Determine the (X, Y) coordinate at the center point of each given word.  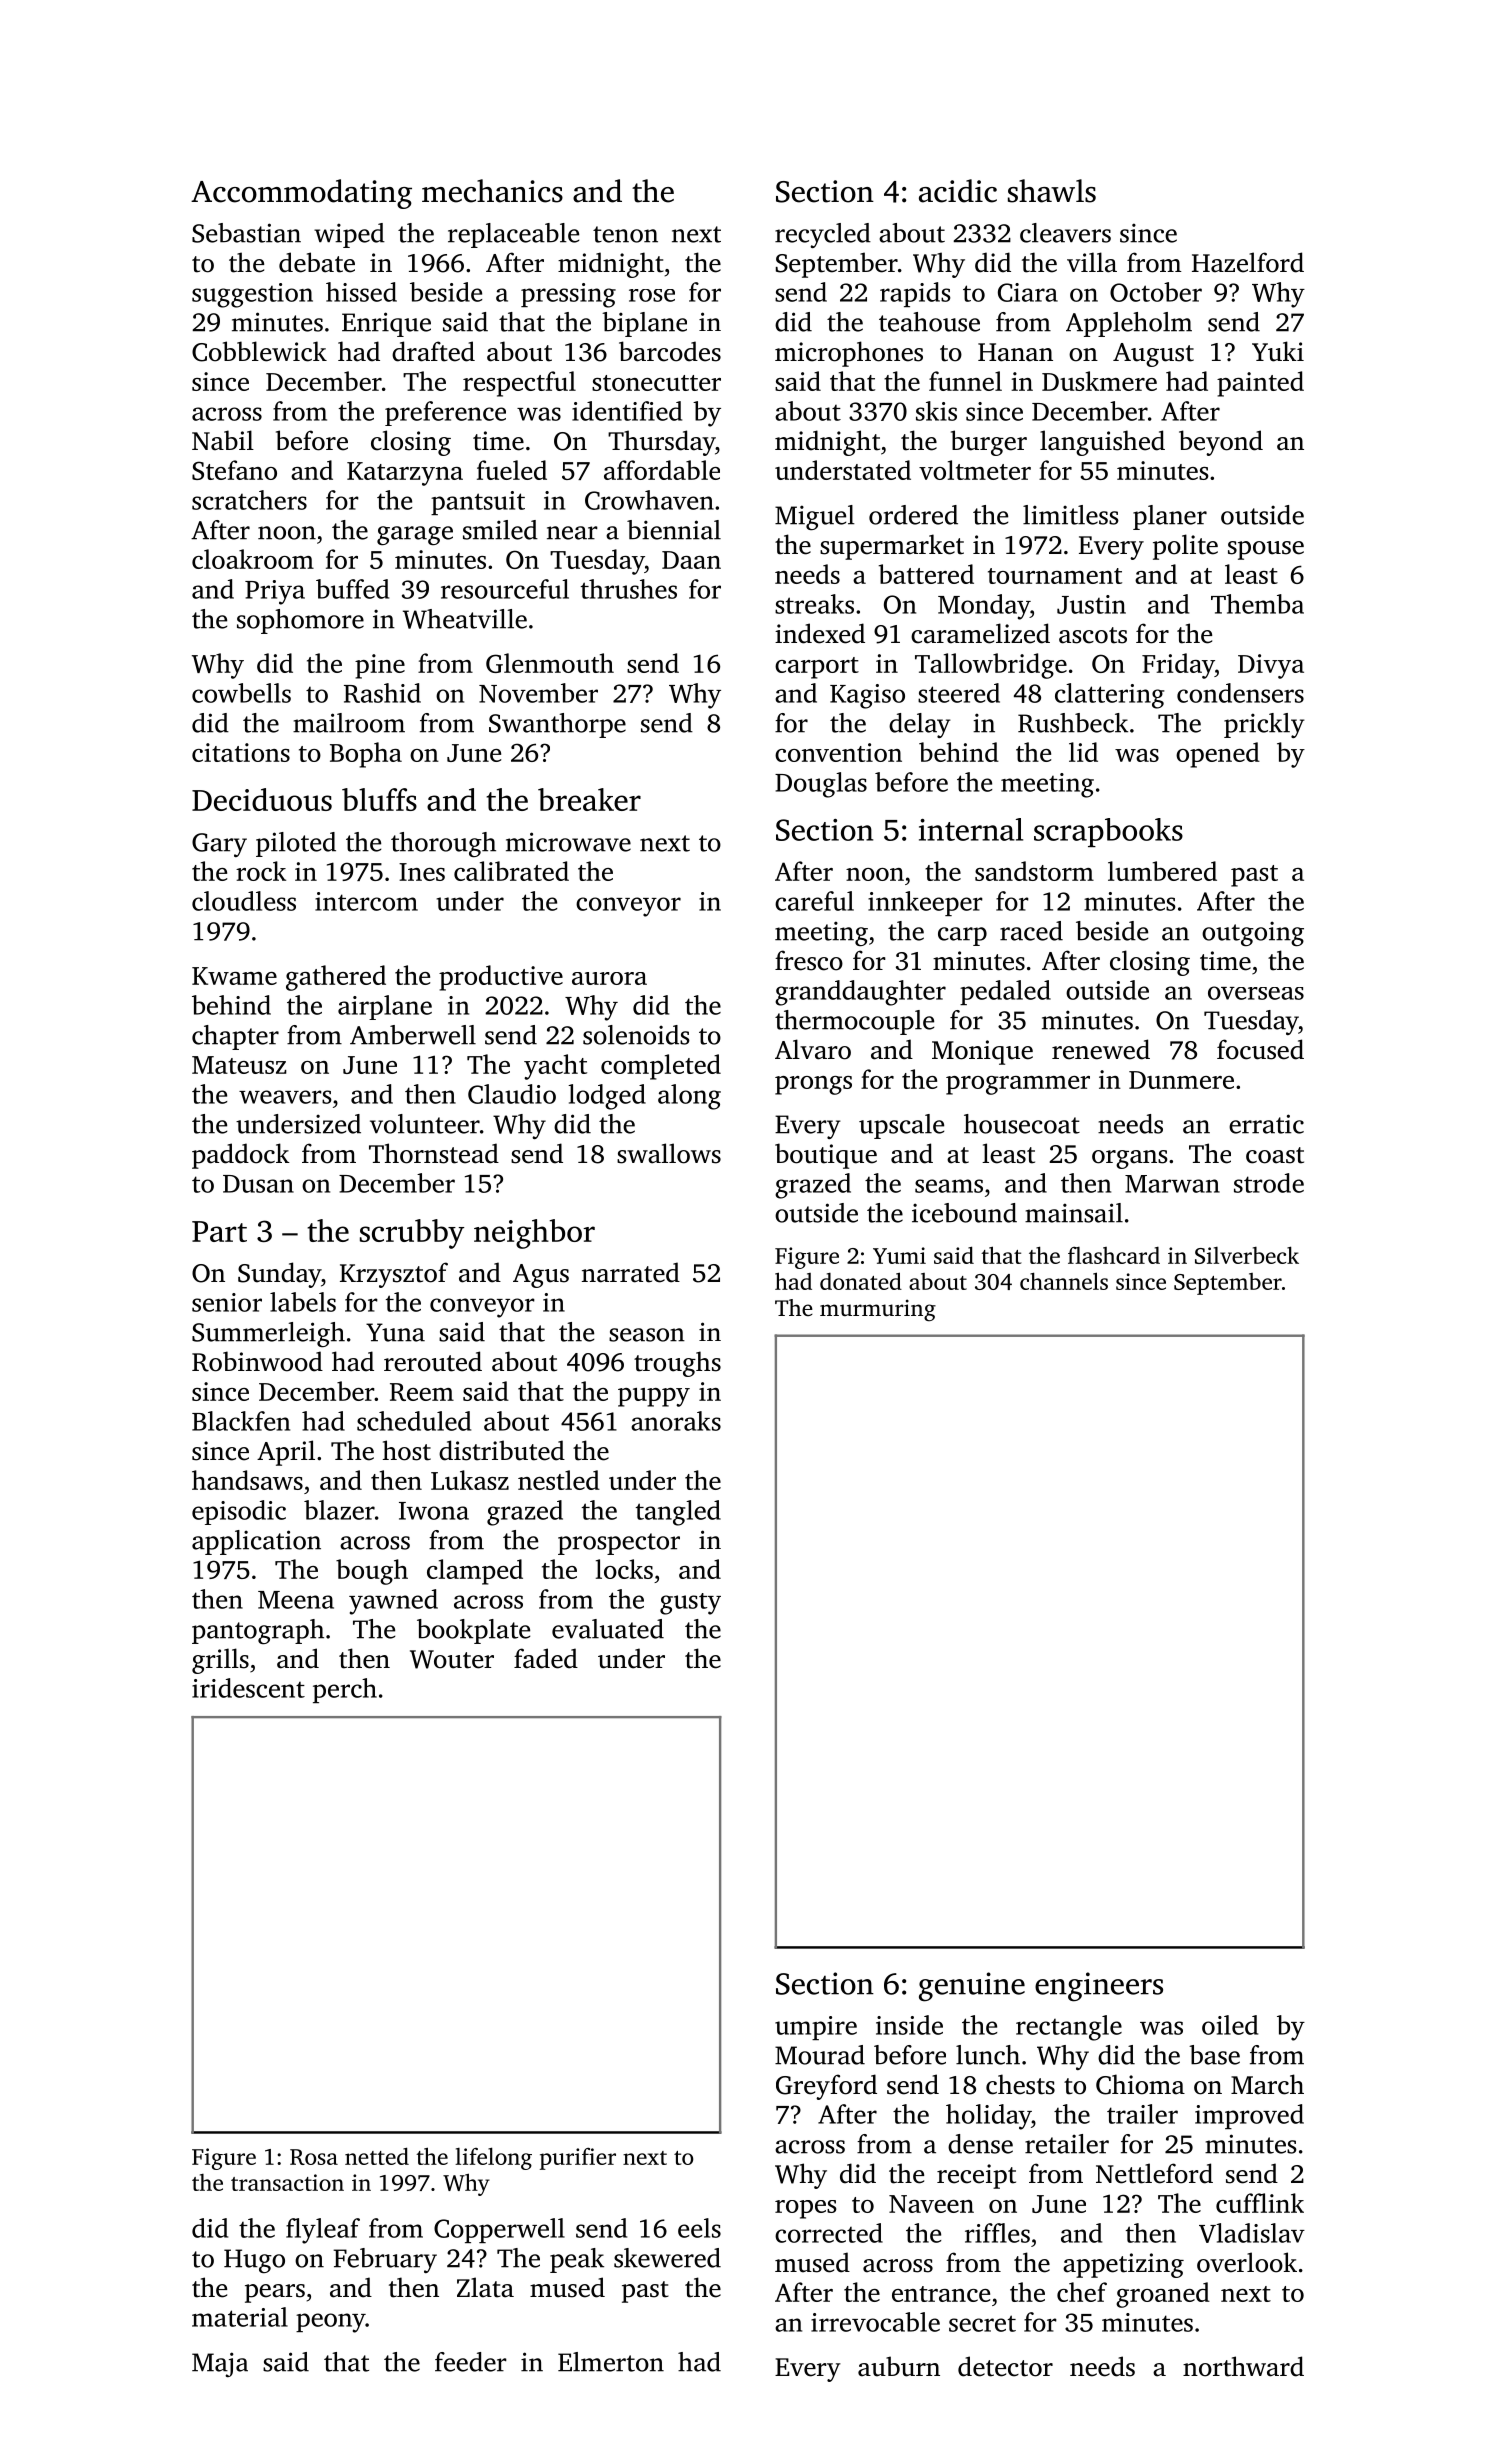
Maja (220, 2364)
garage (415, 535)
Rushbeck (1073, 723)
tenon (625, 234)
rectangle (1069, 2028)
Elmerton (611, 2362)
